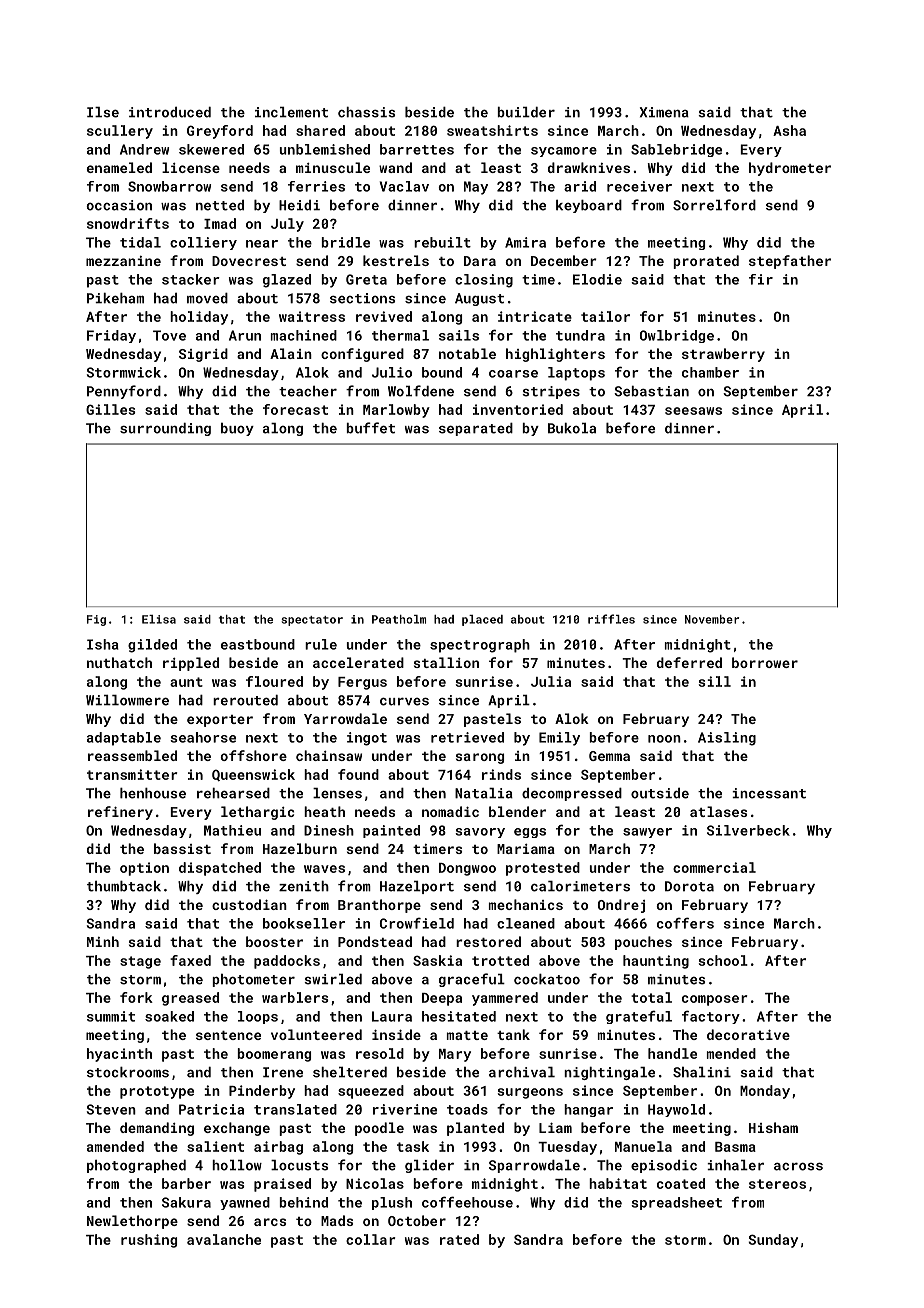  I want to click on riffles, so click(611, 619).
